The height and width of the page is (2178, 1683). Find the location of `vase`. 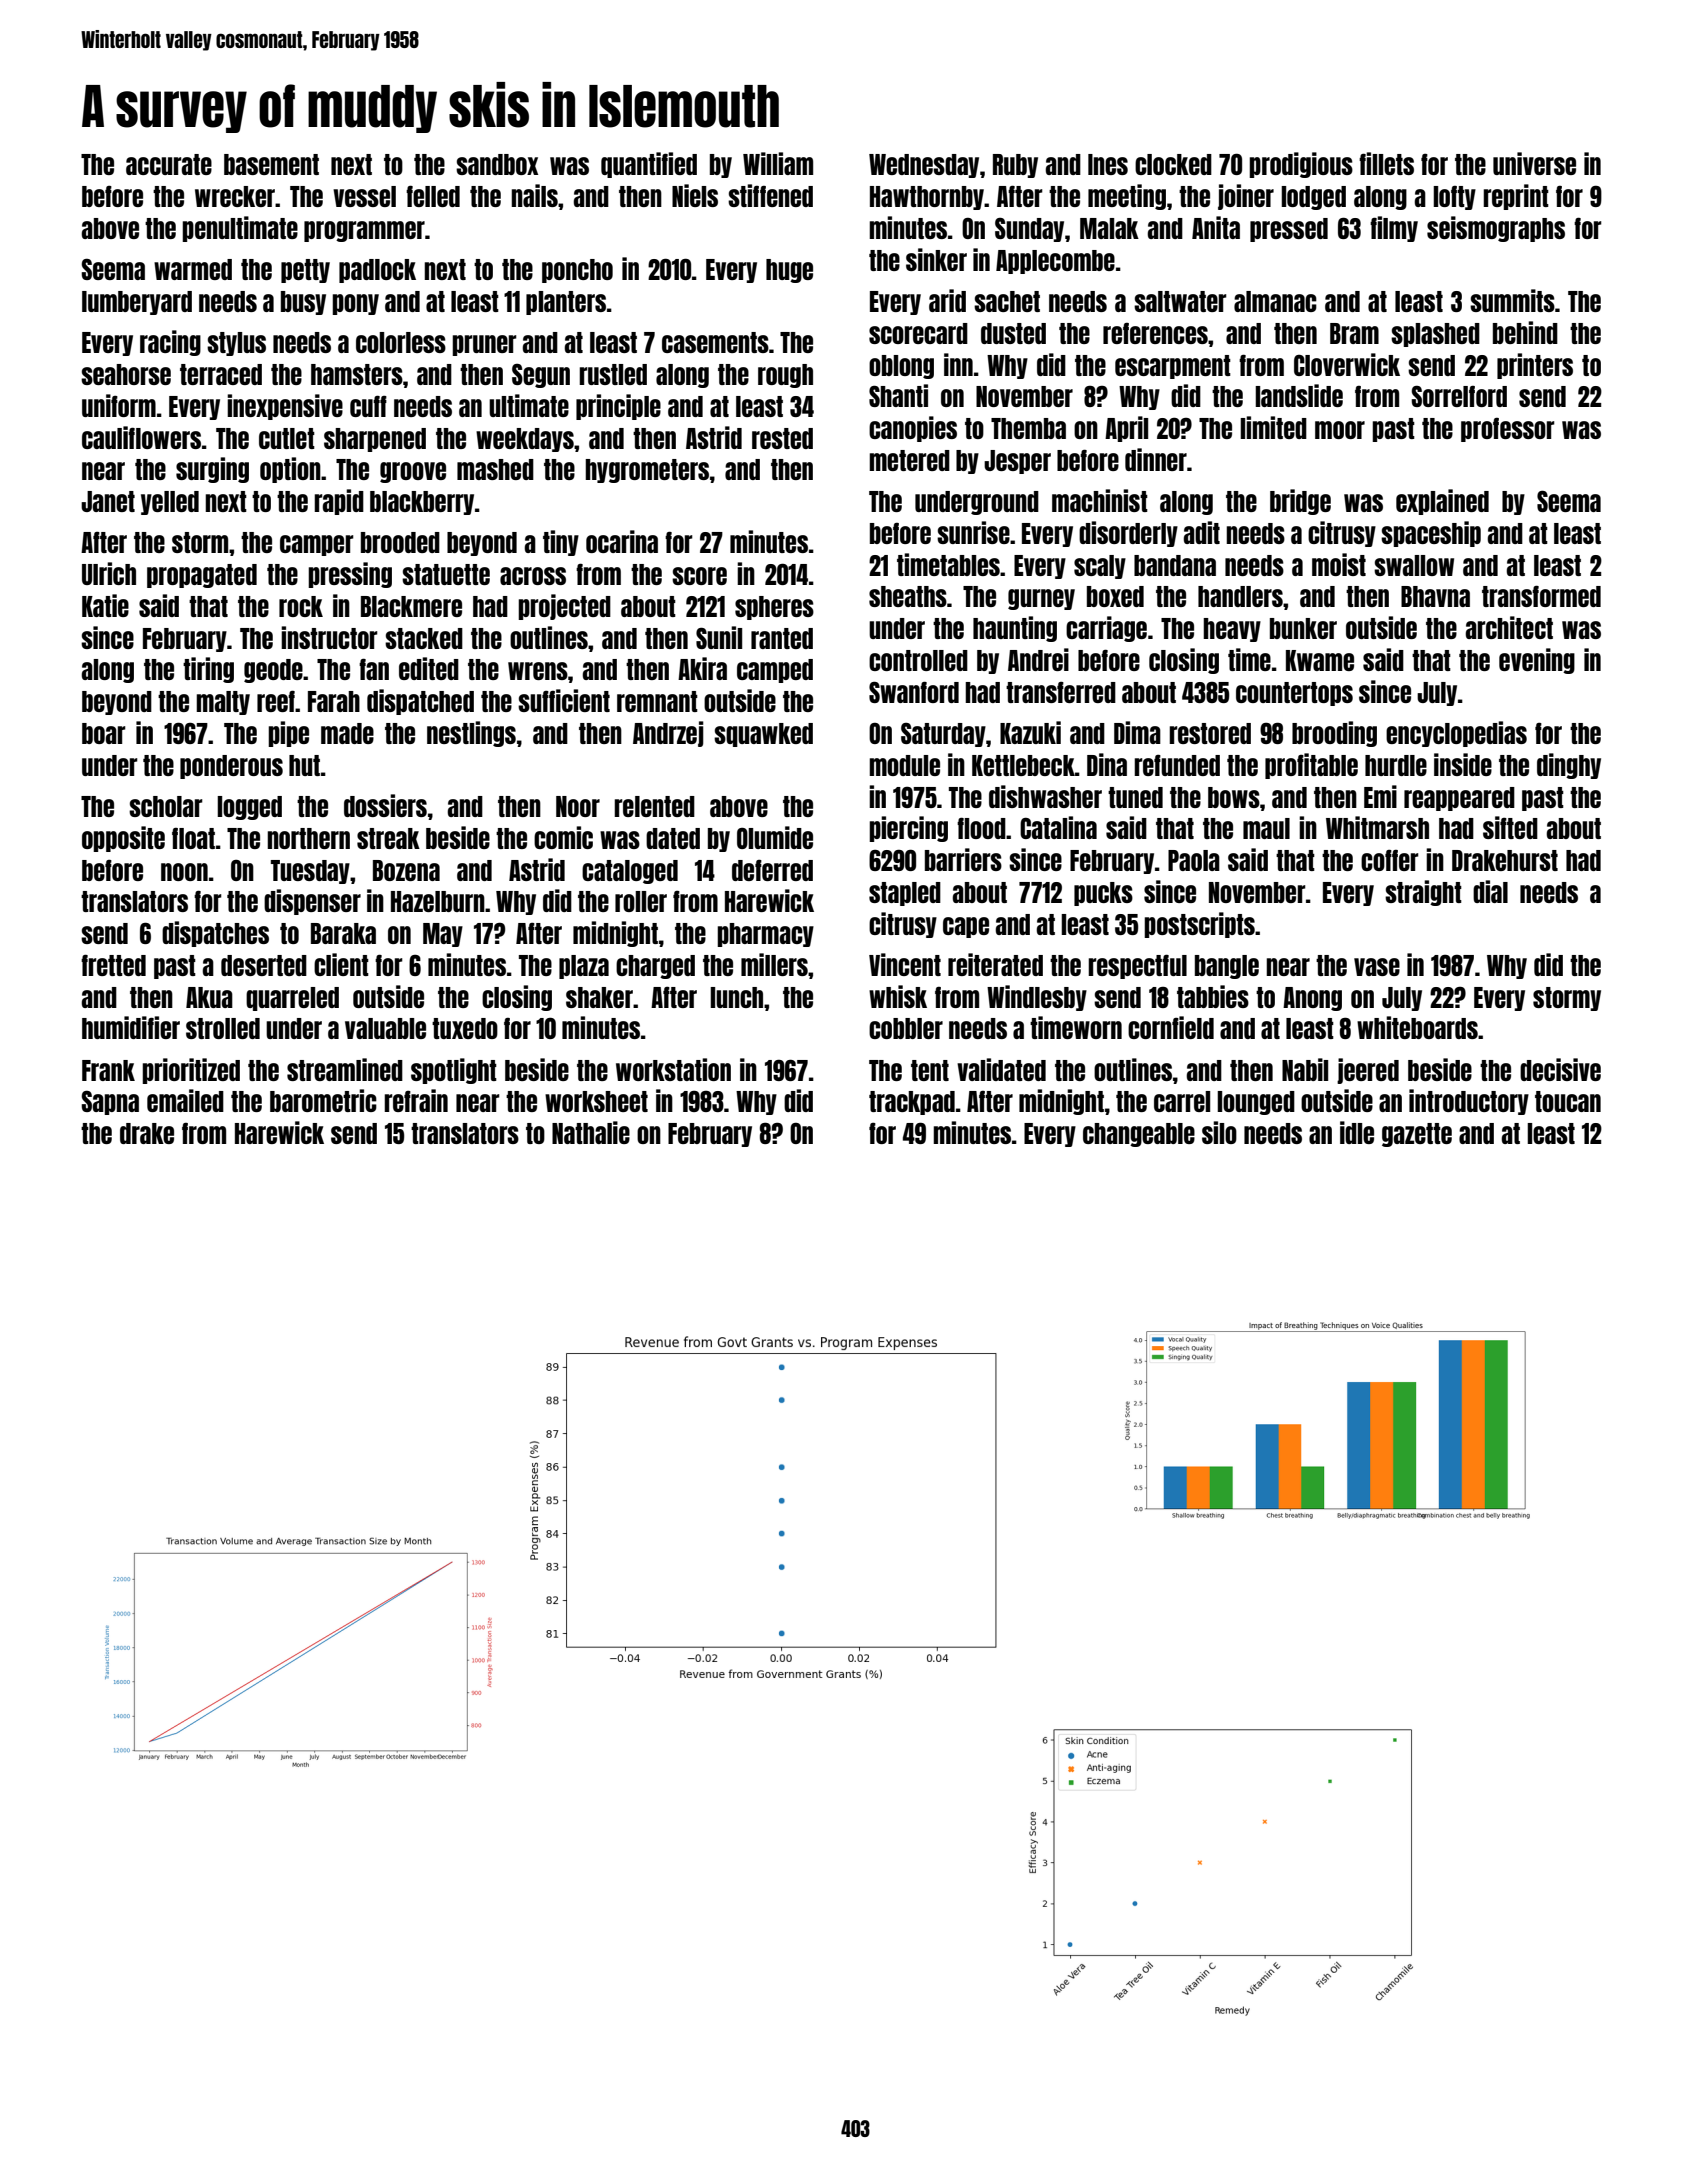

vase is located at coordinates (1377, 967).
